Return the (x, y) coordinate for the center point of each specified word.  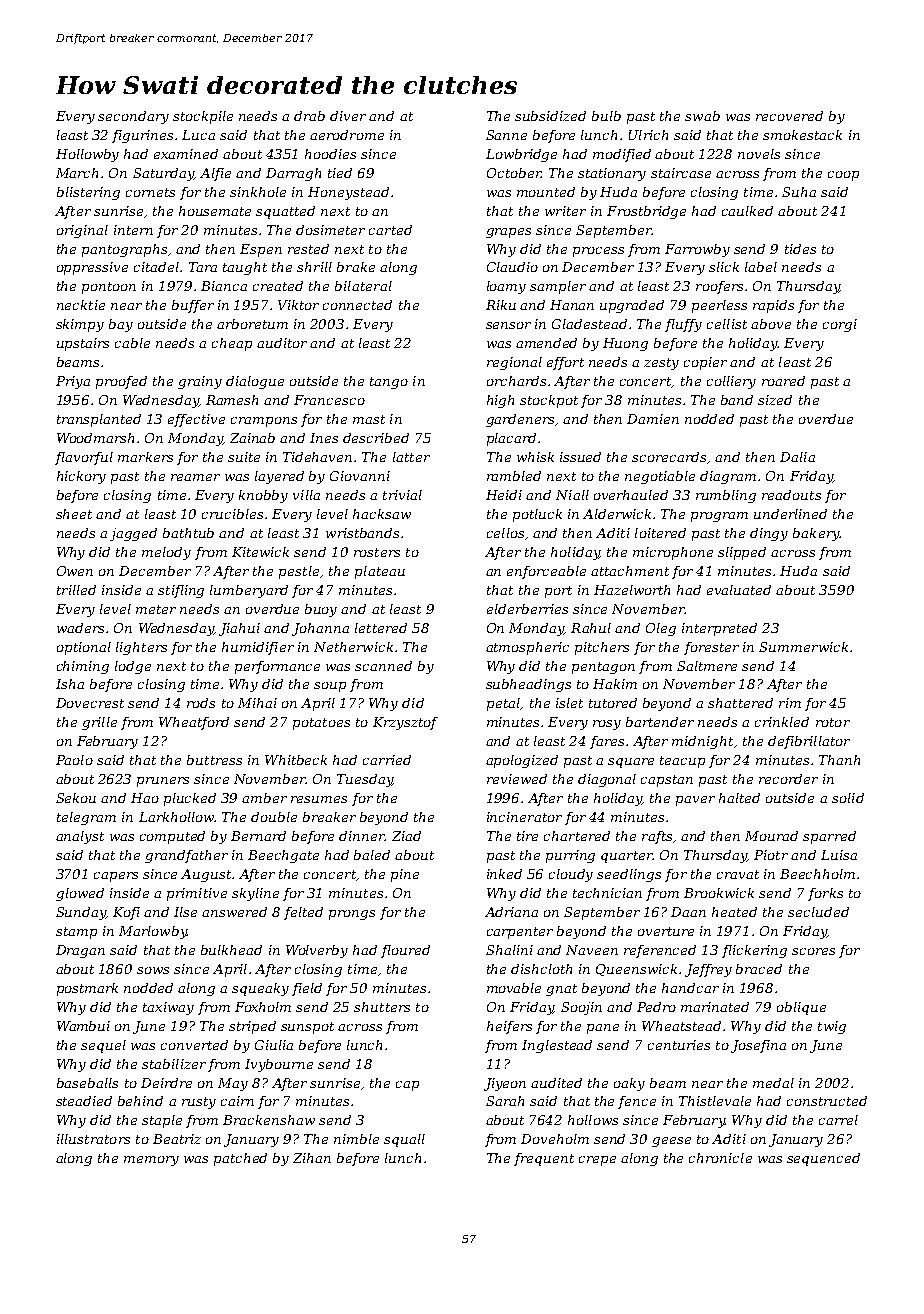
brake (356, 267)
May (233, 1084)
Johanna (320, 629)
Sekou (76, 798)
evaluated (739, 590)
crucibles (232, 514)
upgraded (632, 306)
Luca (198, 135)
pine (405, 875)
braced (759, 969)
